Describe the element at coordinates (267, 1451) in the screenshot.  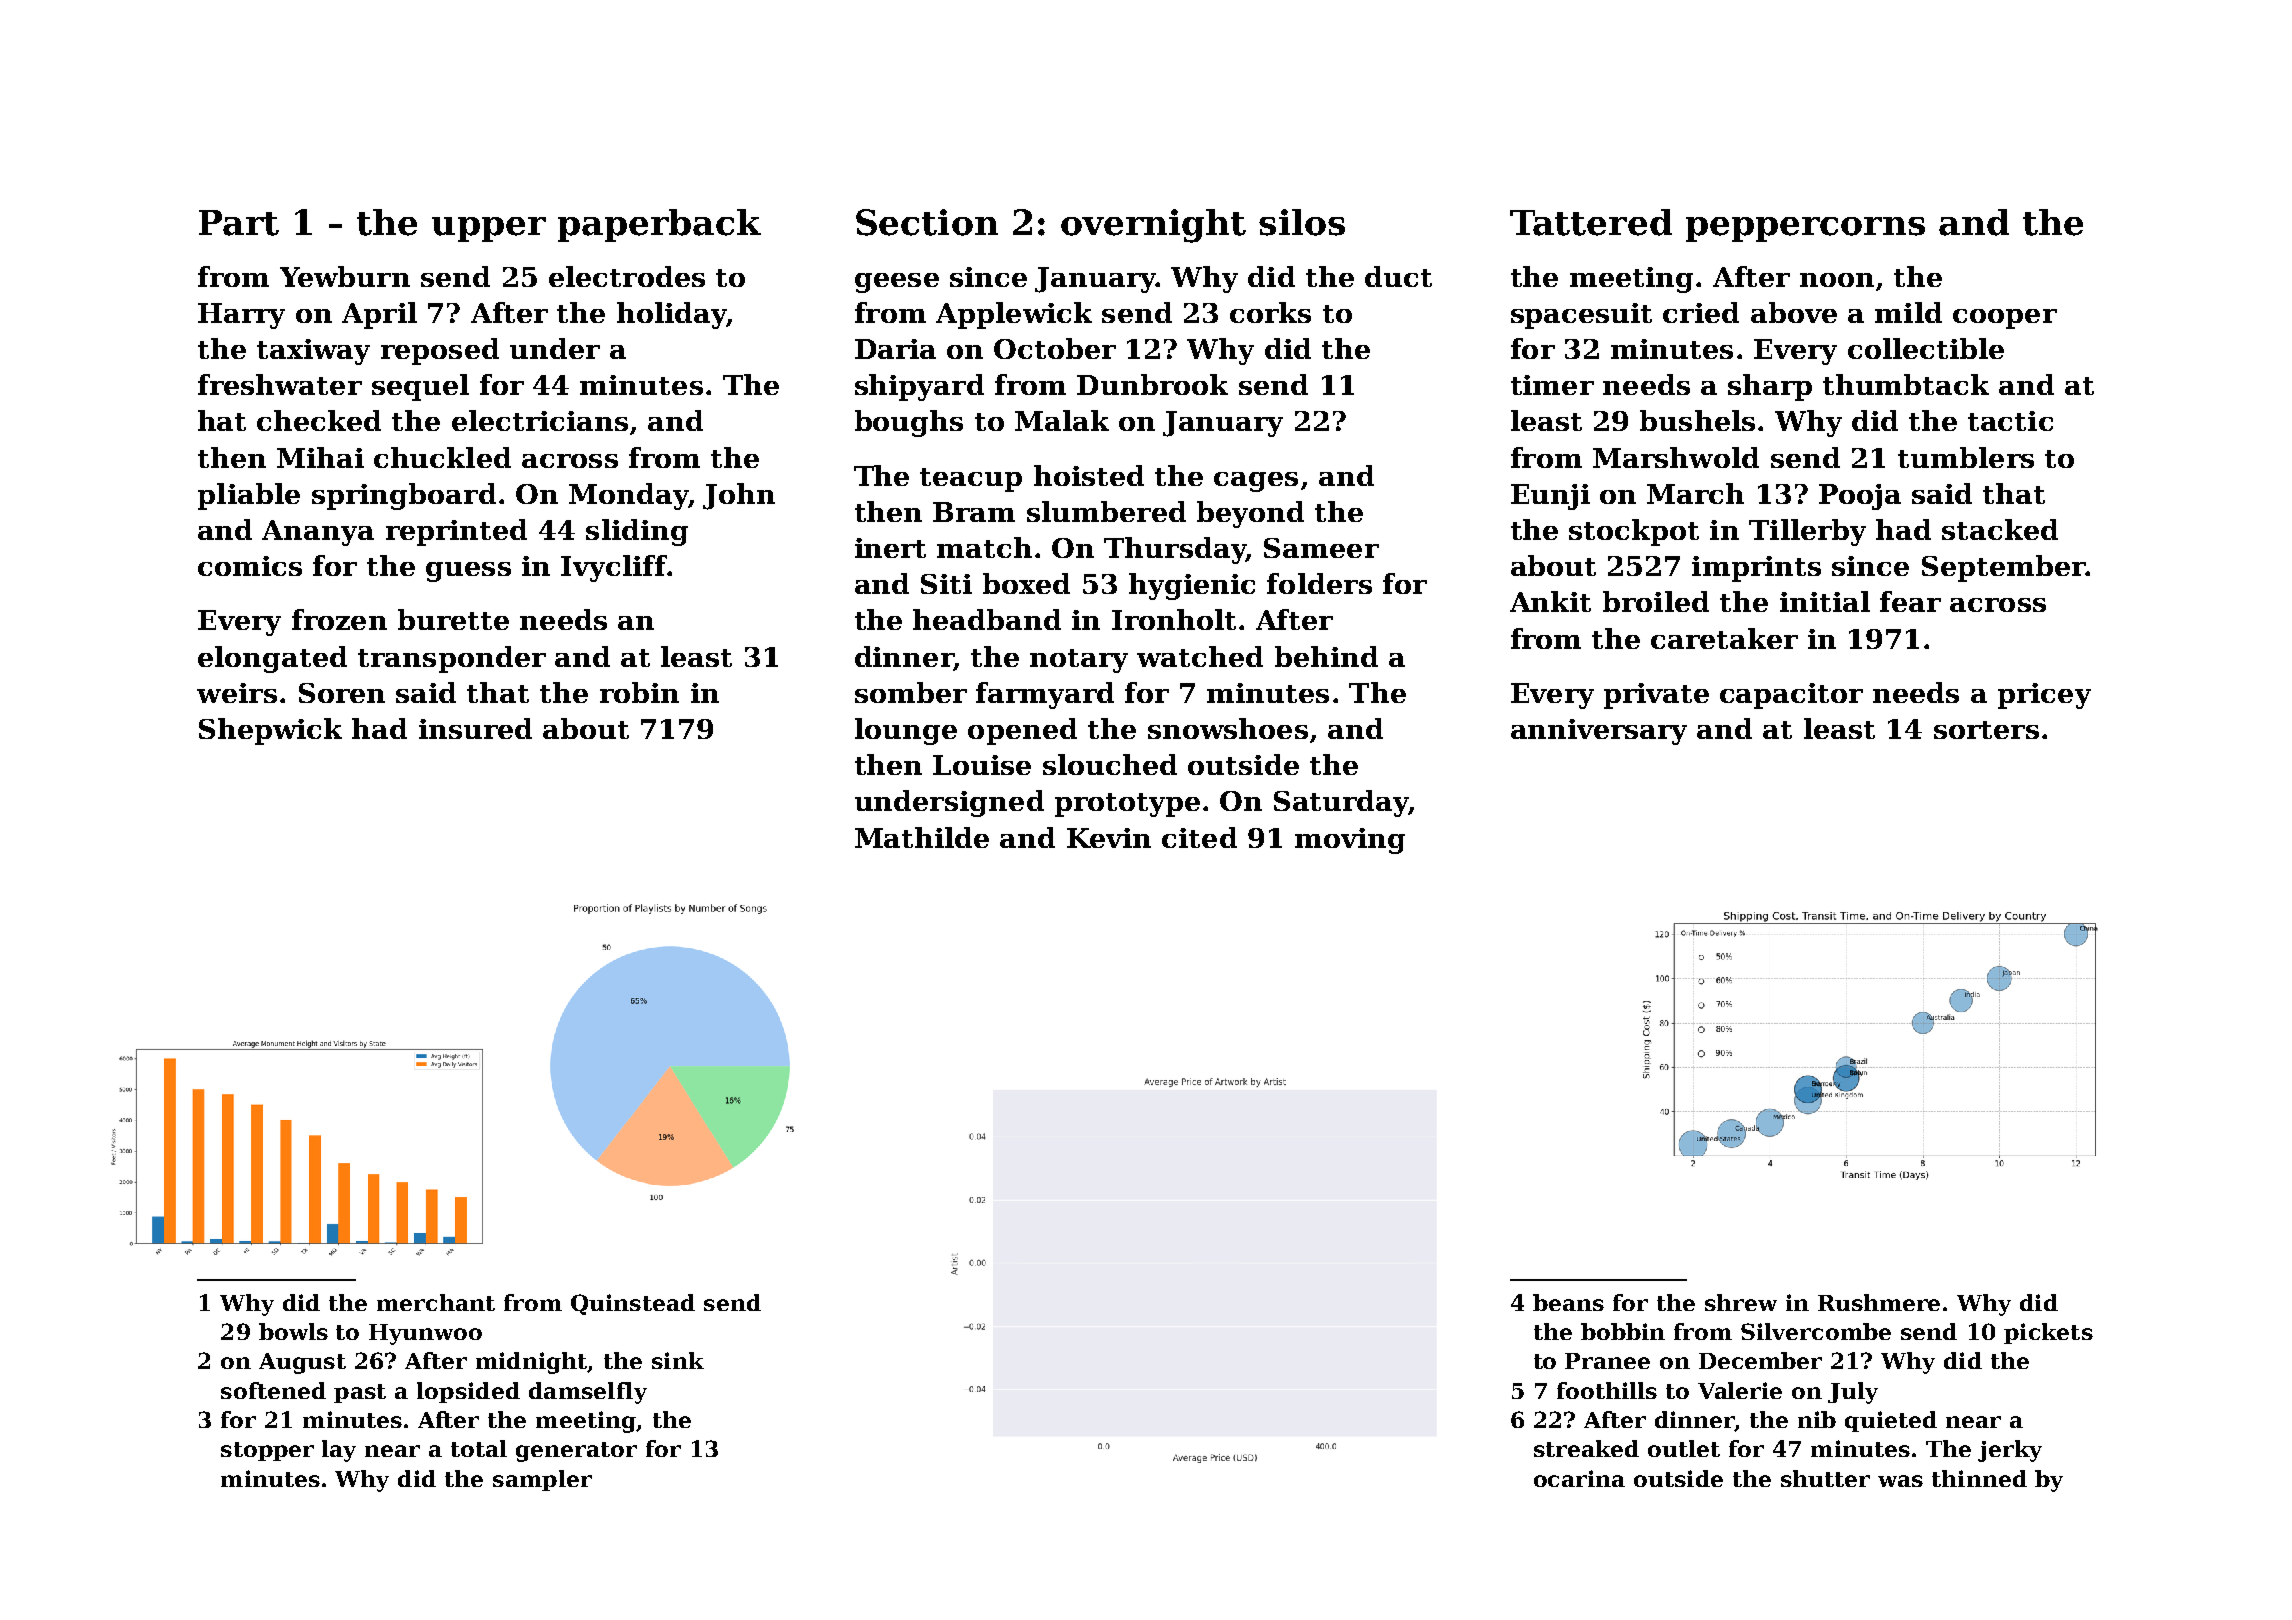
I see `stopper` at that location.
